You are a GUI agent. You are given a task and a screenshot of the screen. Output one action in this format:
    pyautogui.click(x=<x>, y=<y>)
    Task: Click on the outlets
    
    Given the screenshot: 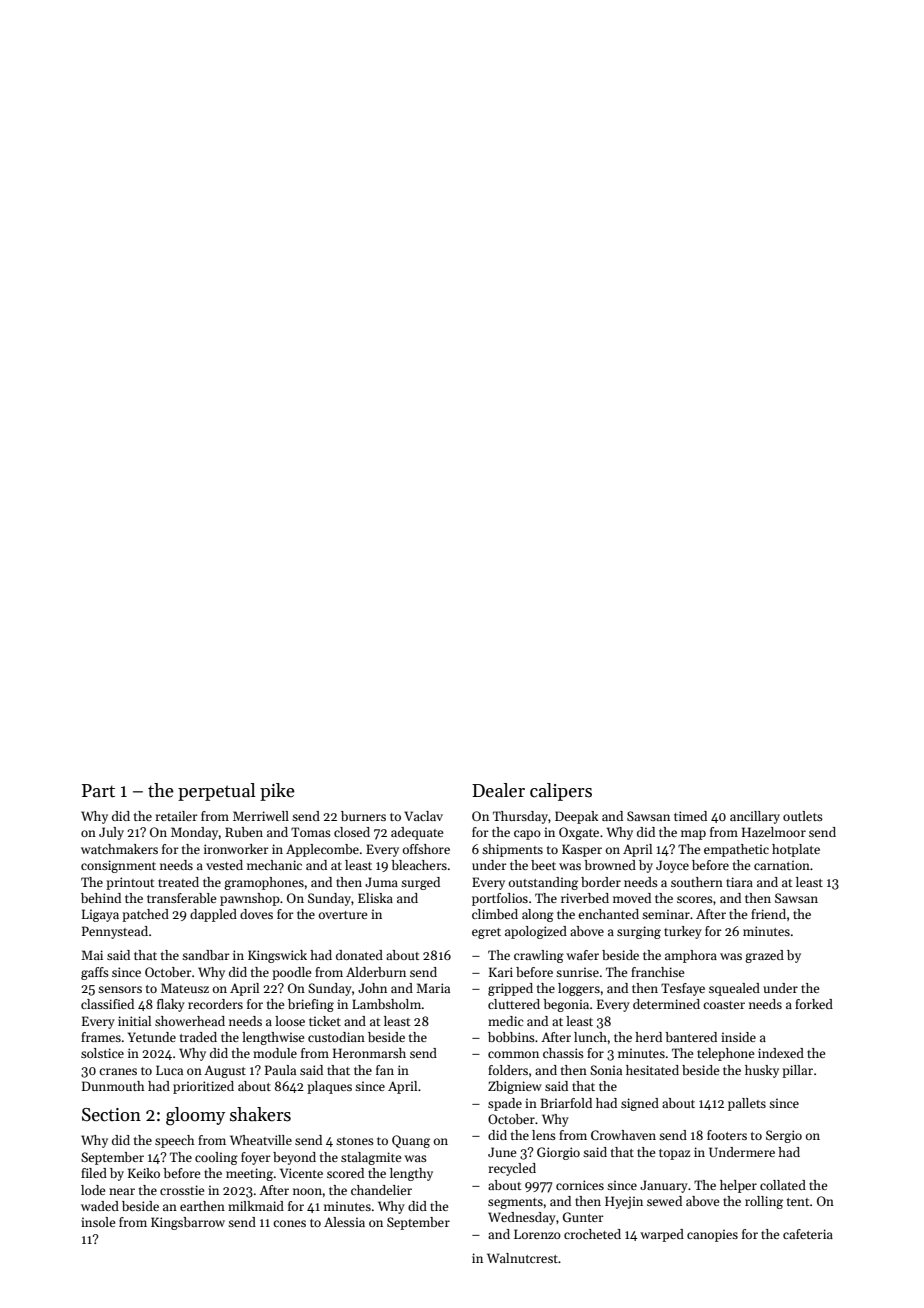 What is the action you would take?
    pyautogui.click(x=803, y=816)
